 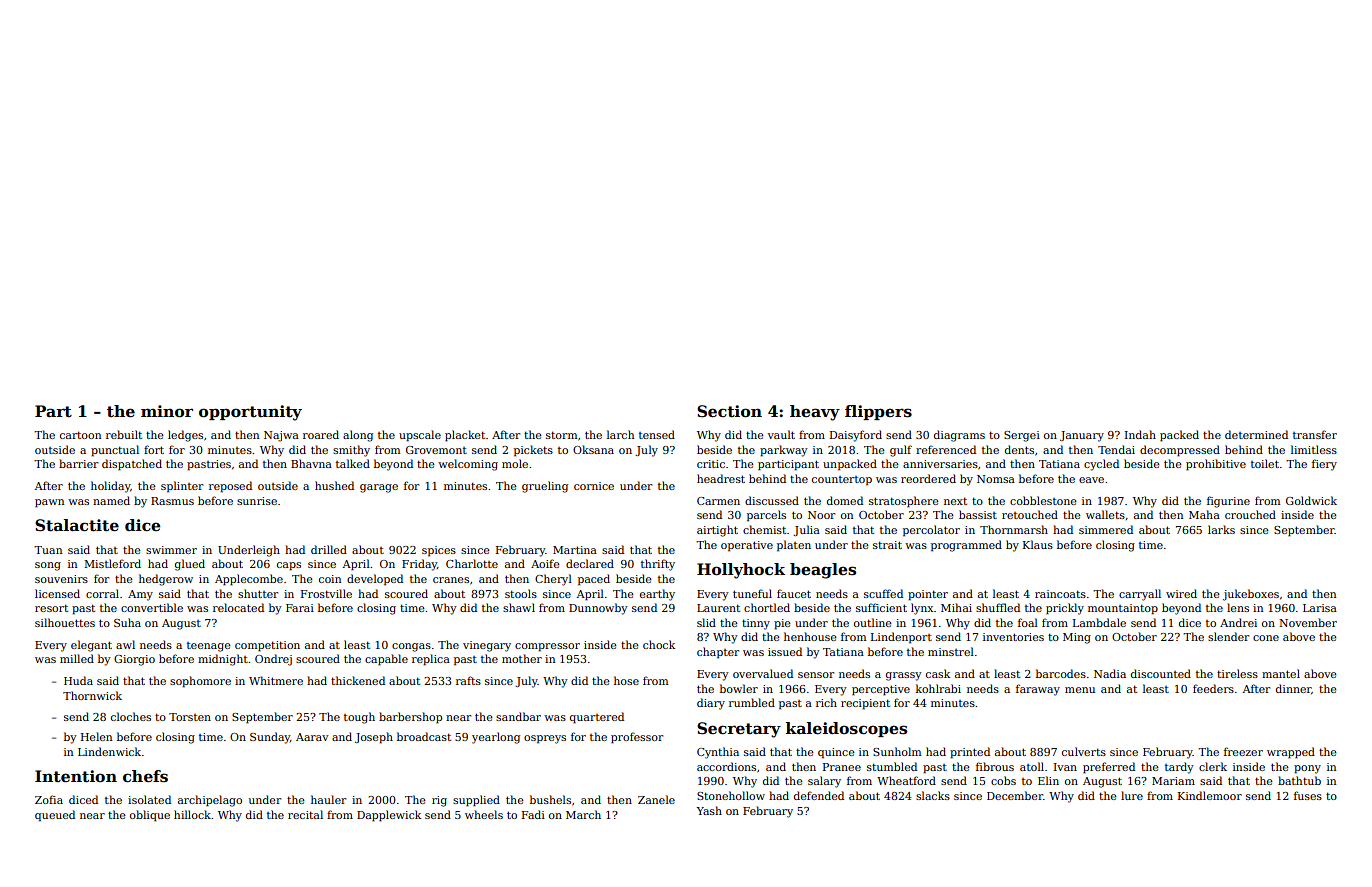 What do you see at coordinates (881, 607) in the screenshot?
I see `sufficient` at bounding box center [881, 607].
